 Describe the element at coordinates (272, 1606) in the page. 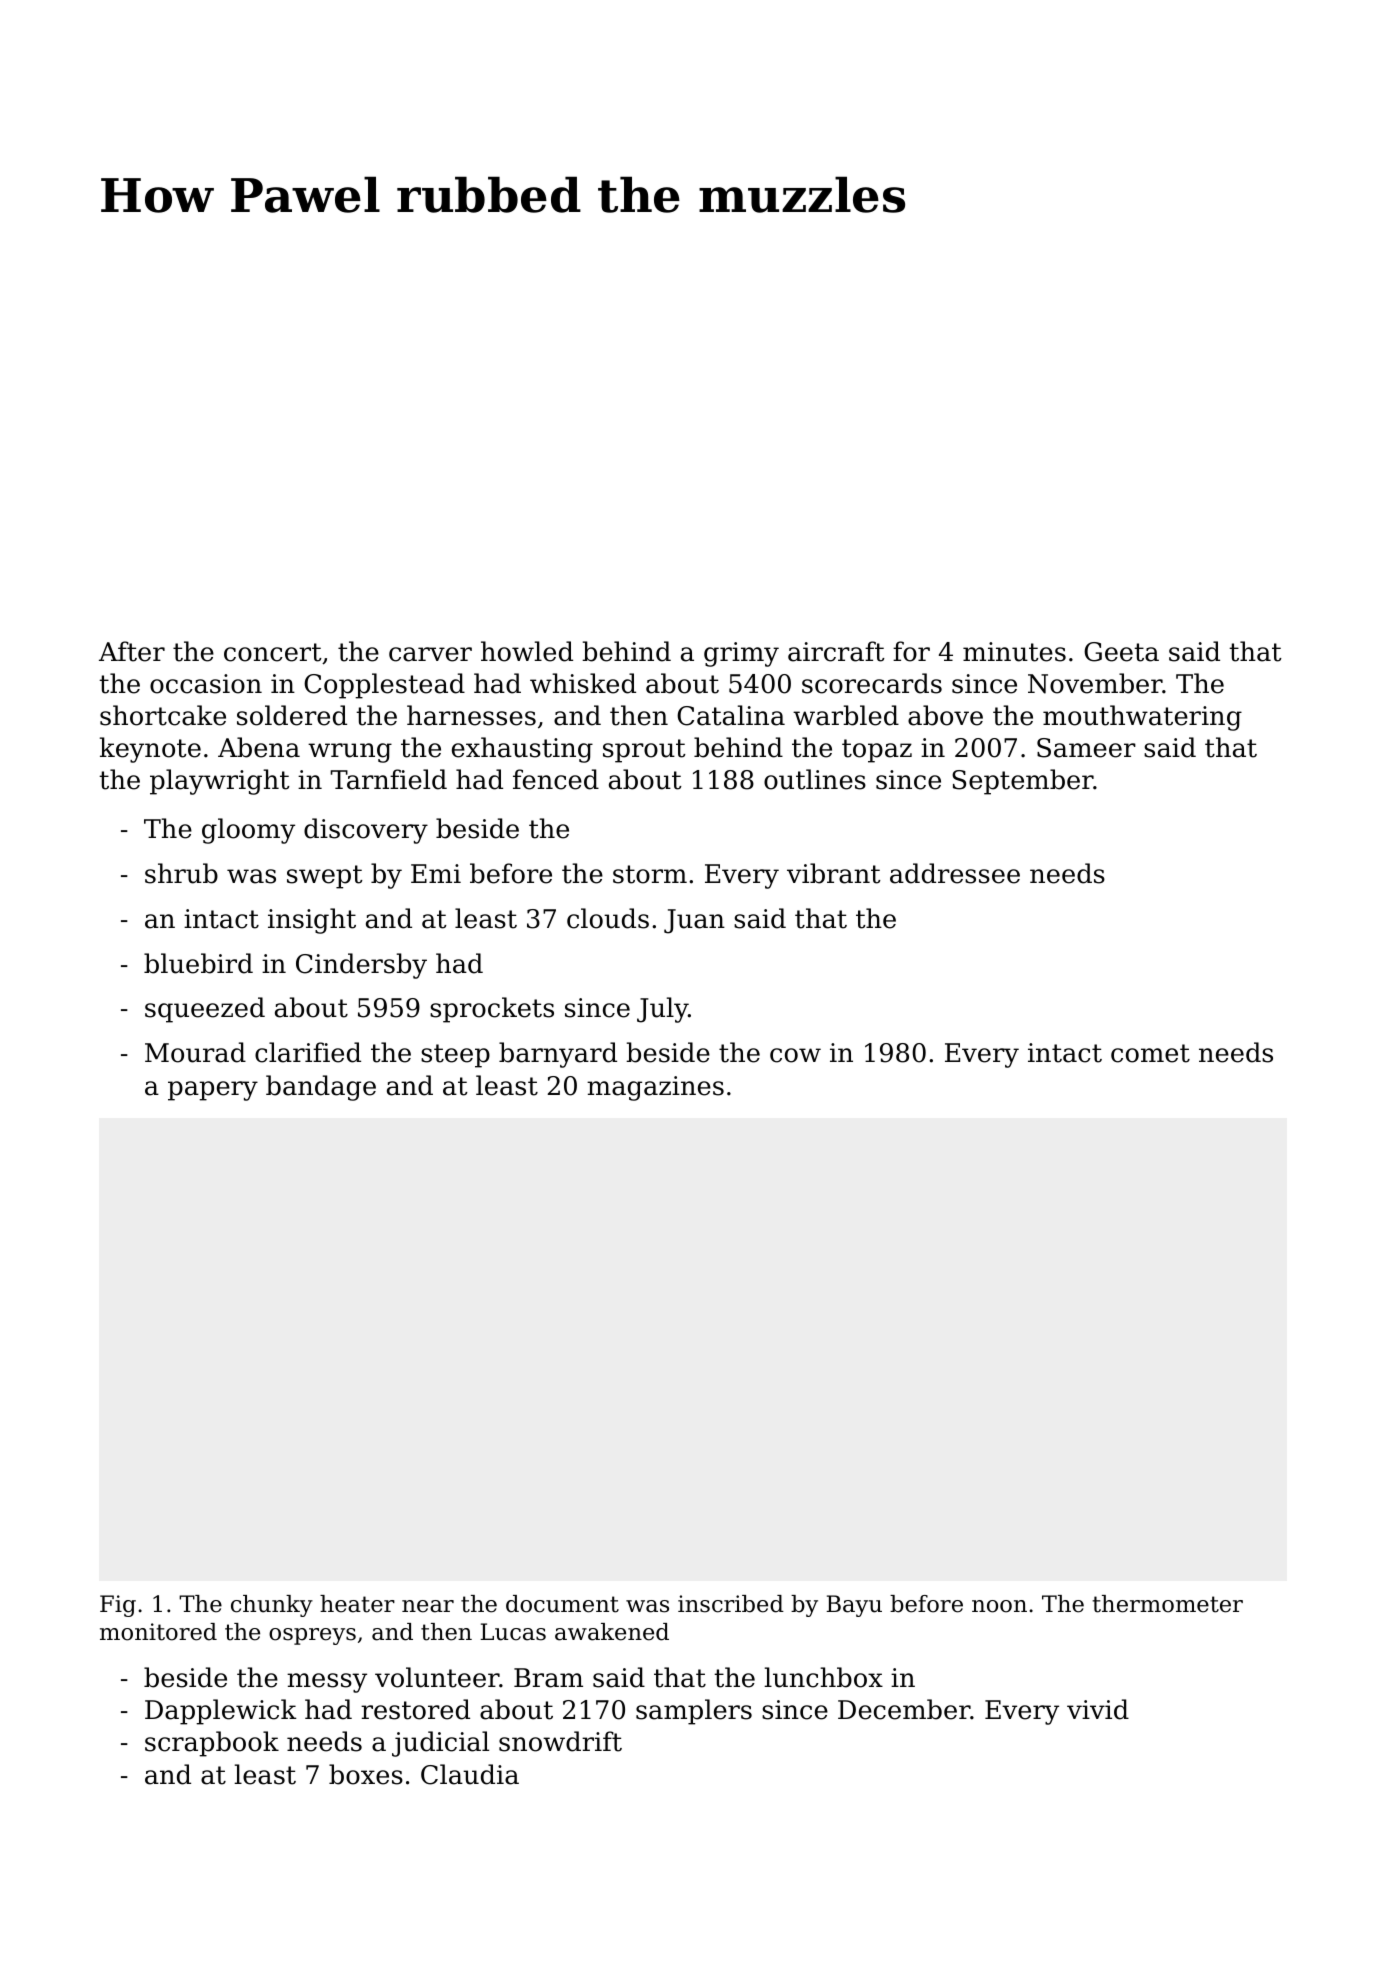

I see `chunky` at that location.
